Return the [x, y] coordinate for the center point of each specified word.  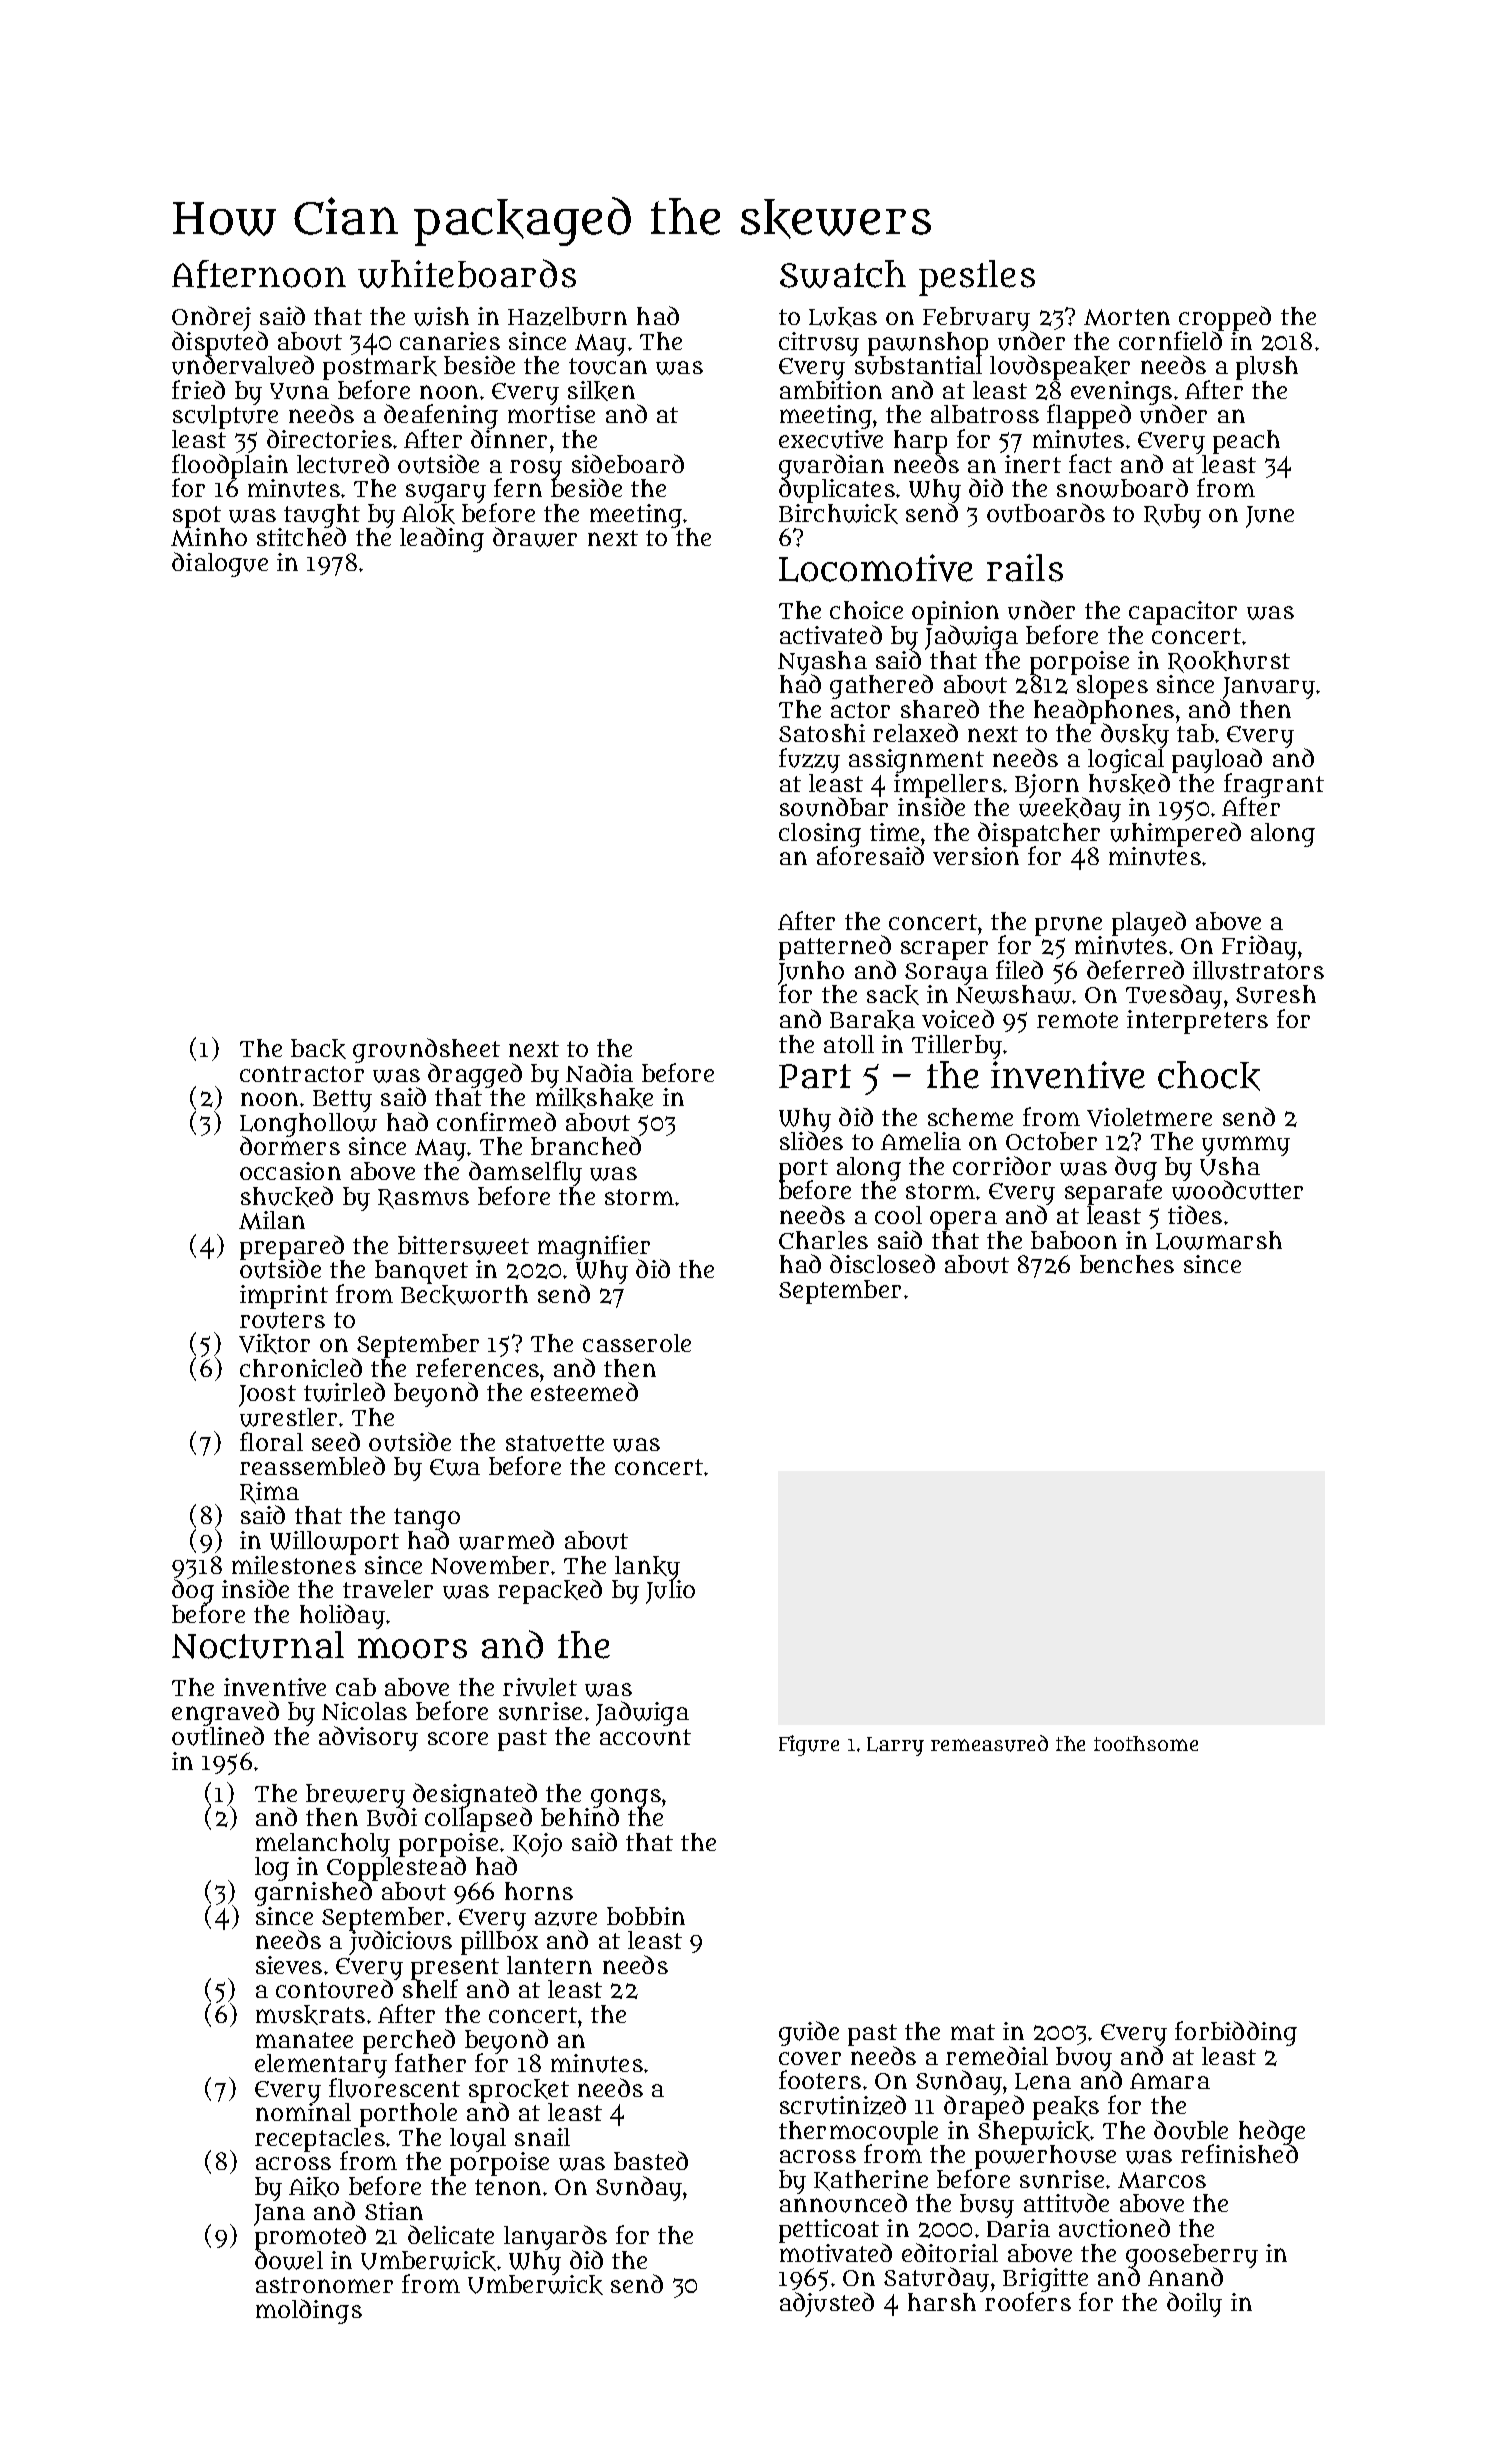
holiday [342, 1616]
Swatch [843, 274]
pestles [977, 278]
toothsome [1146, 1743]
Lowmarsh [1219, 1240]
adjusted [827, 2304]
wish [441, 316]
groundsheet [426, 1050]
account [645, 1737]
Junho [811, 973]
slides [811, 1141]
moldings [309, 2311]
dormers [290, 1146]
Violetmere [1149, 1117]
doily [1194, 2304]
